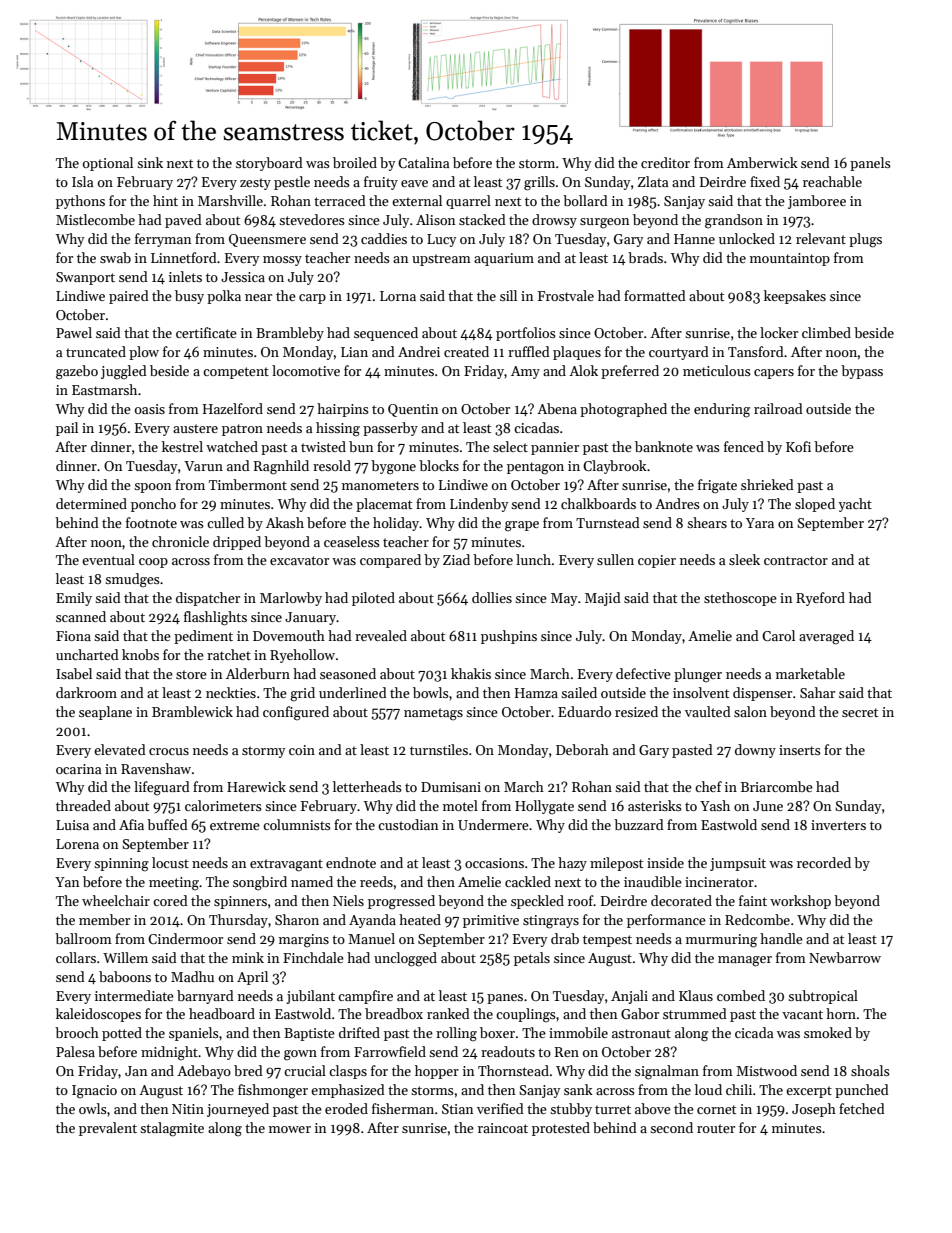 The width and height of the document is (952, 1233). Describe the element at coordinates (82, 181) in the document. I see `Isla` at that location.
